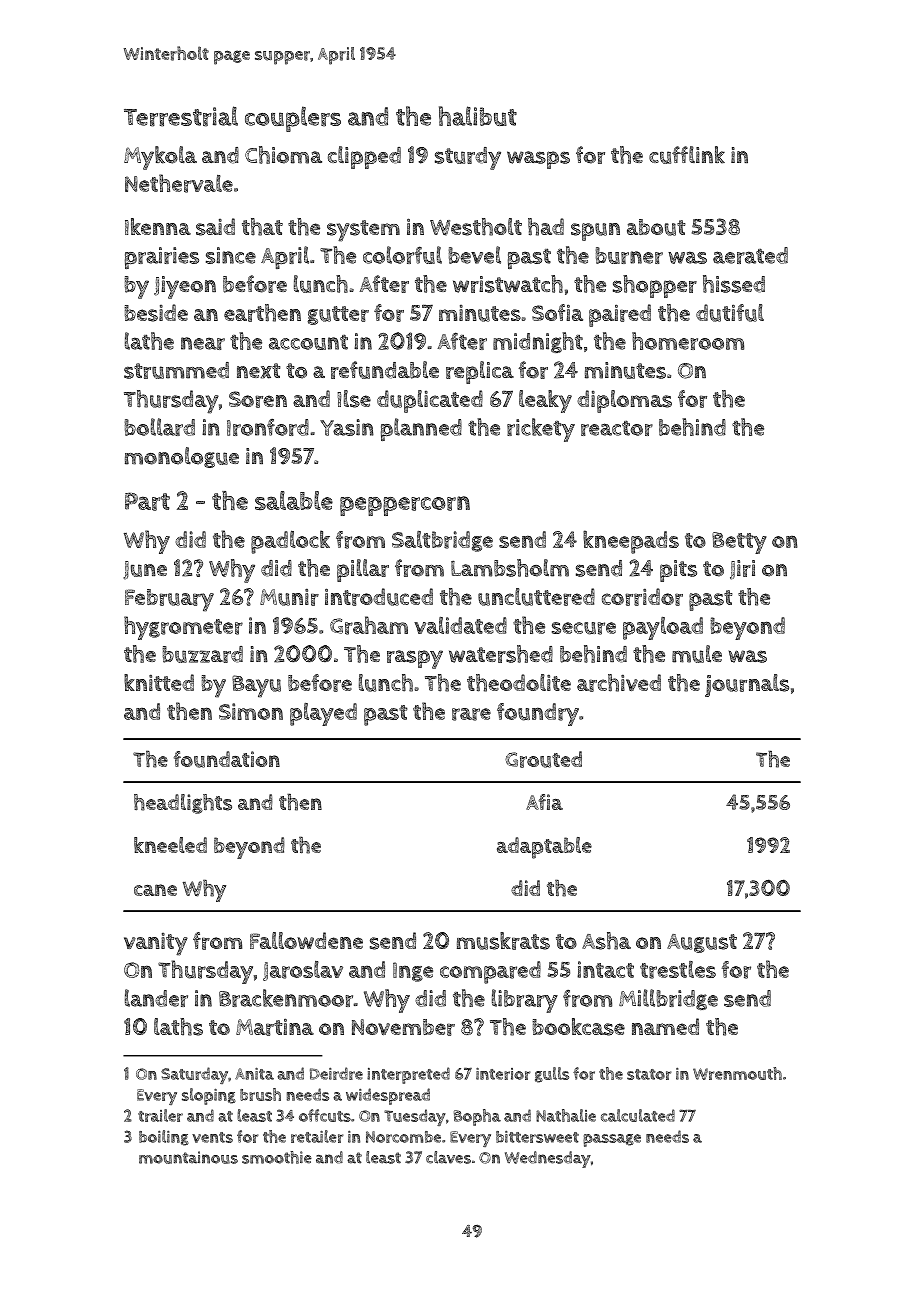 This page has height=1311, width=924. I want to click on Lambsholm, so click(510, 568).
